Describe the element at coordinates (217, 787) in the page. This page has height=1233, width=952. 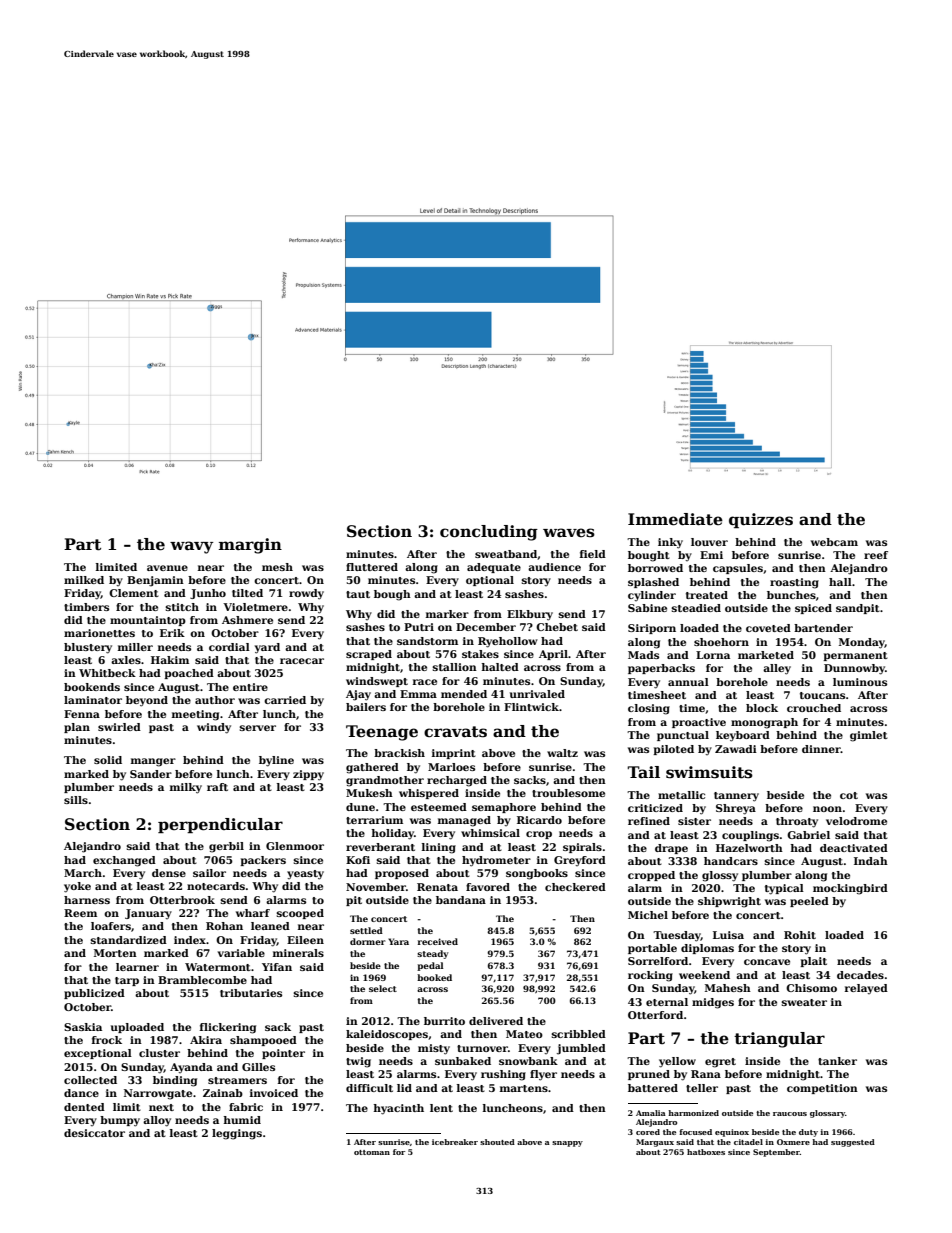
I see `raft` at that location.
